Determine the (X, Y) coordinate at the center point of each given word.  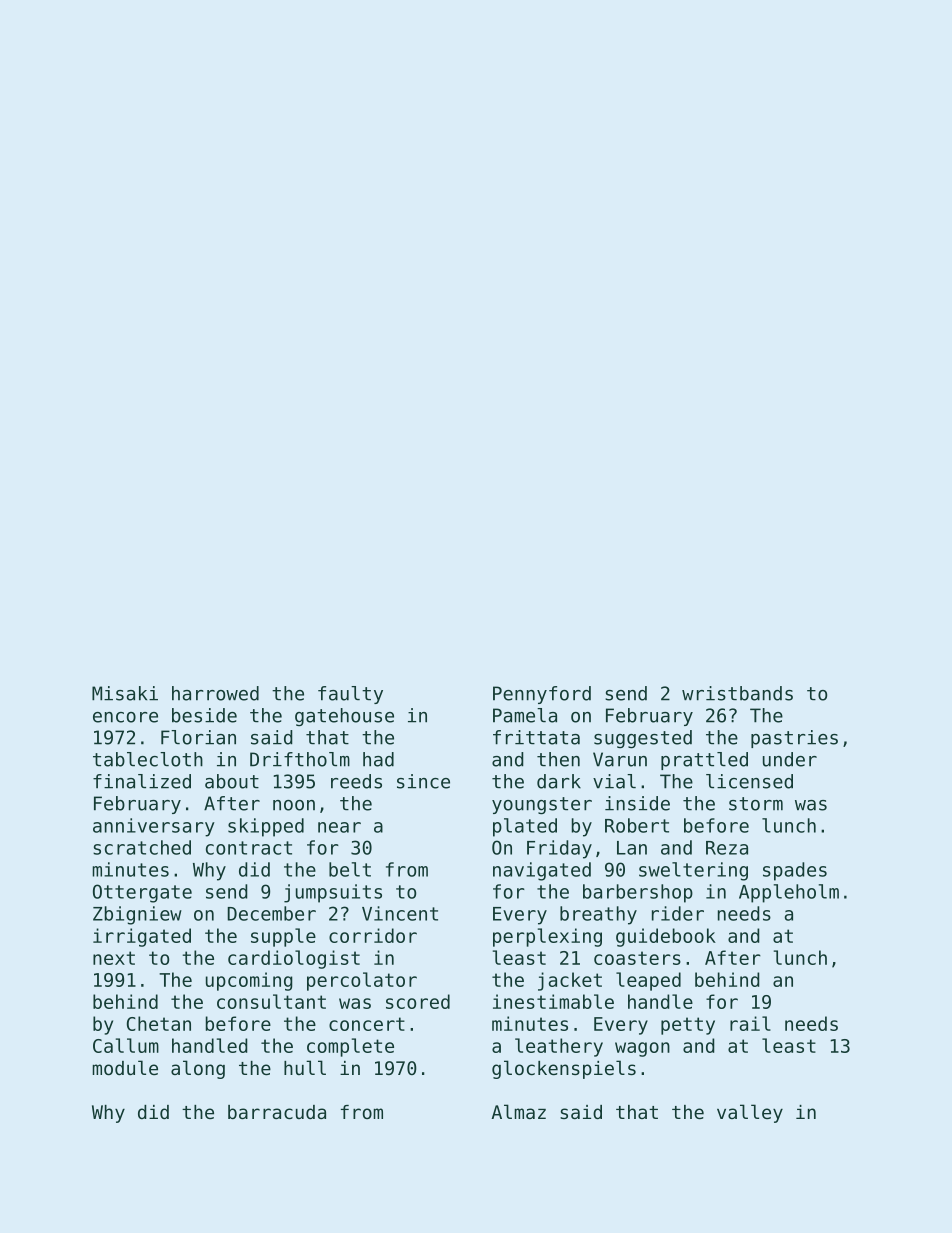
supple (283, 937)
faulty (350, 695)
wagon (642, 1049)
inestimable (553, 1001)
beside (204, 715)
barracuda (277, 1112)
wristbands (737, 693)
